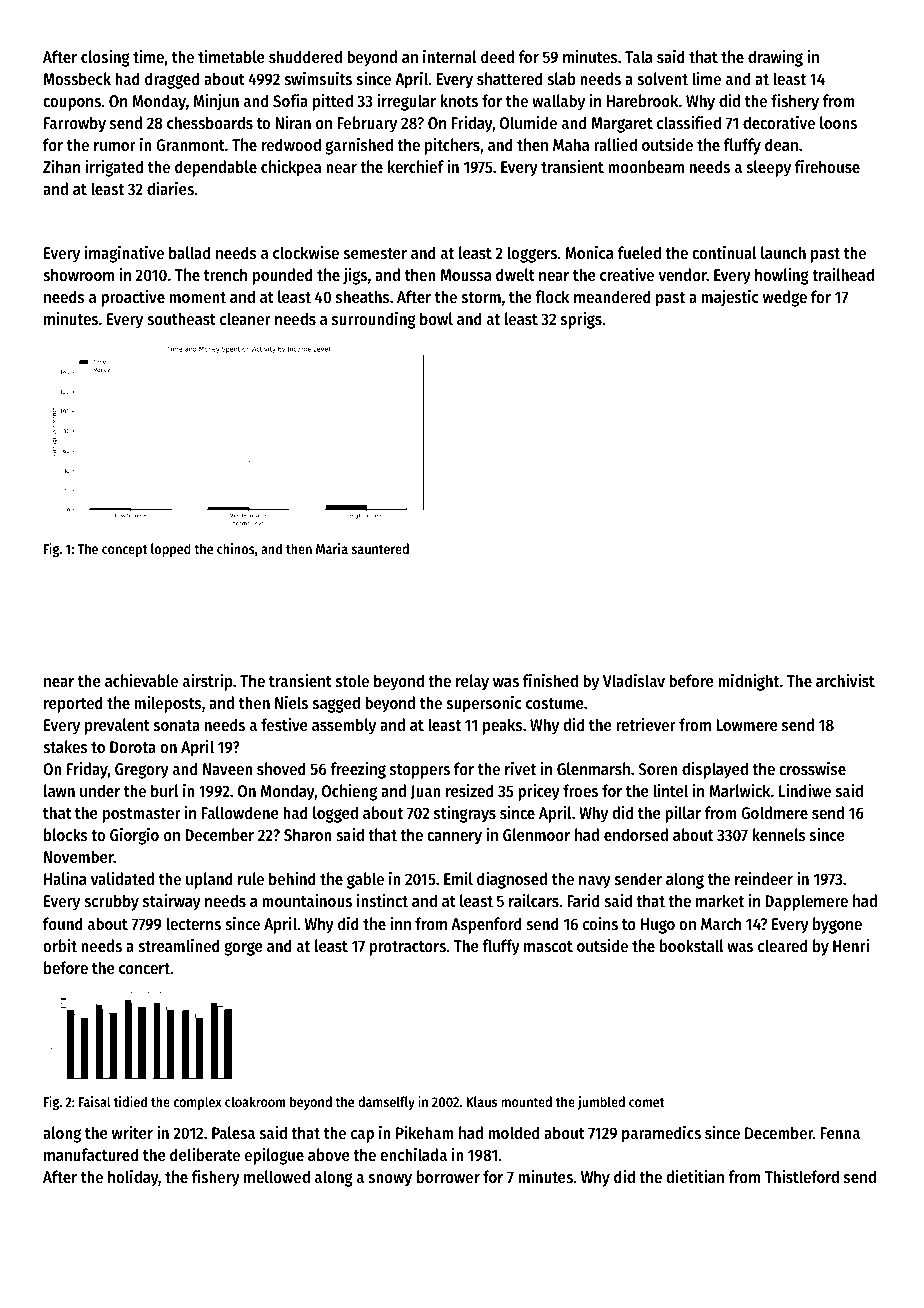 The image size is (924, 1308). What do you see at coordinates (216, 102) in the screenshot?
I see `Minjun` at bounding box center [216, 102].
